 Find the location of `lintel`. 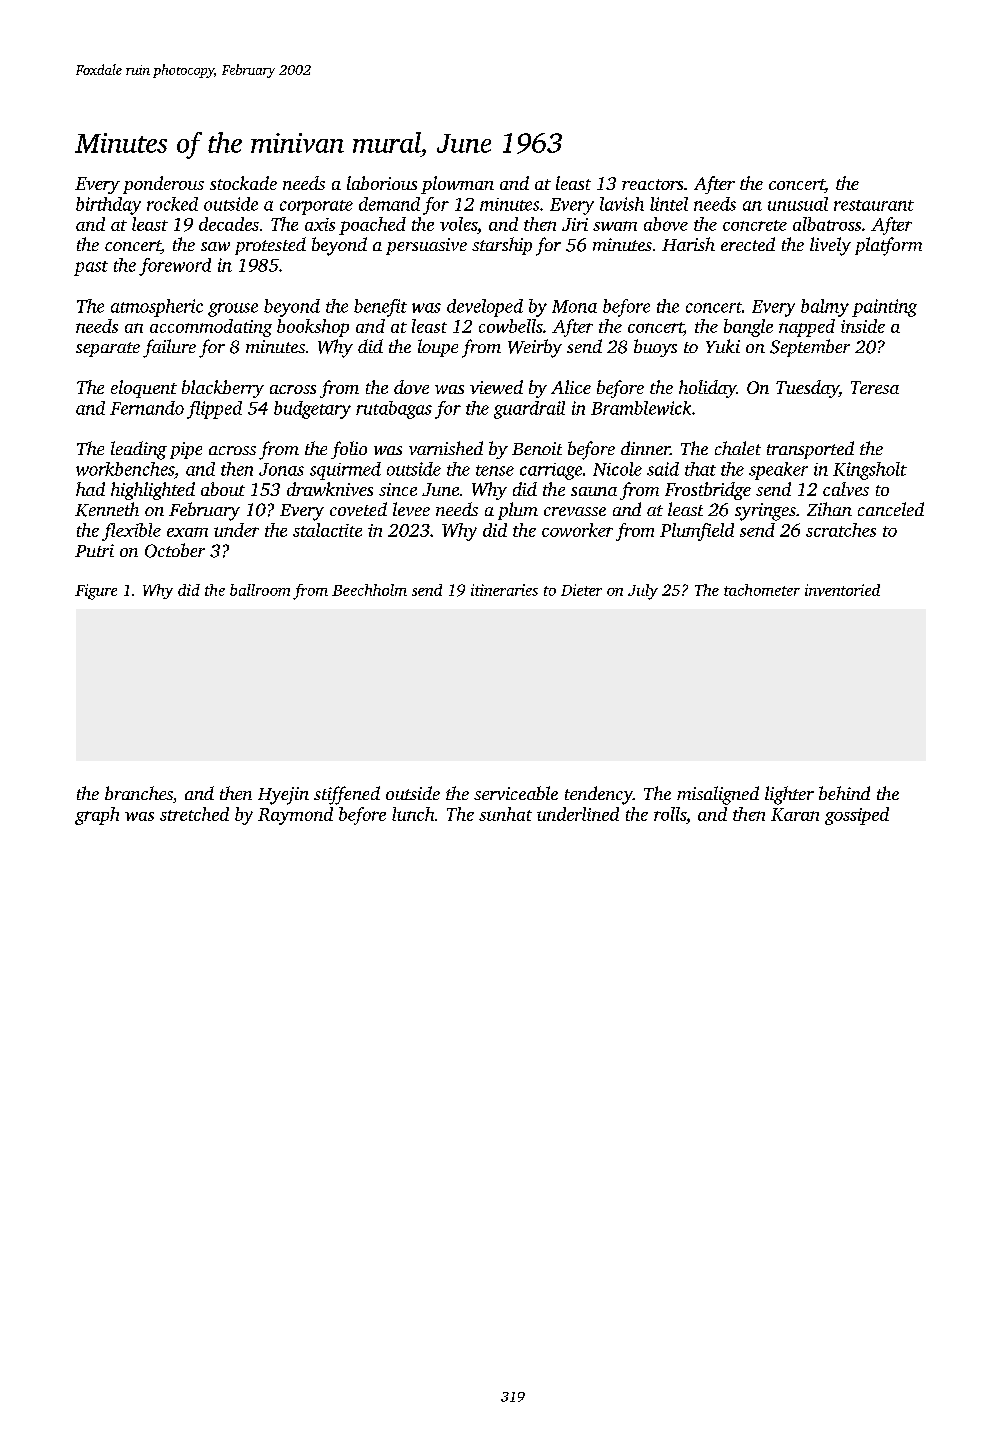

lintel is located at coordinates (669, 204).
